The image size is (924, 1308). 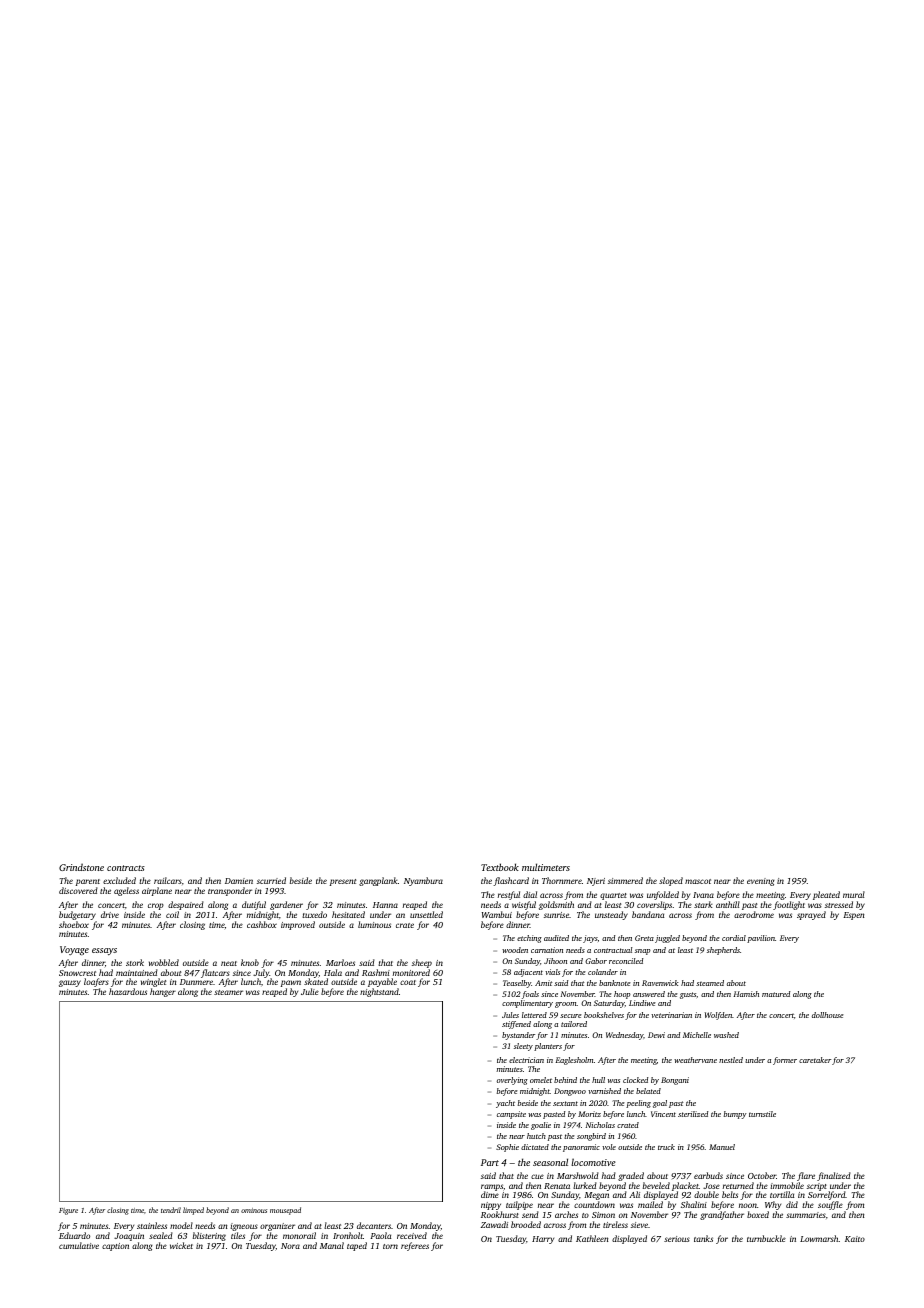 I want to click on gauzy, so click(x=70, y=983).
